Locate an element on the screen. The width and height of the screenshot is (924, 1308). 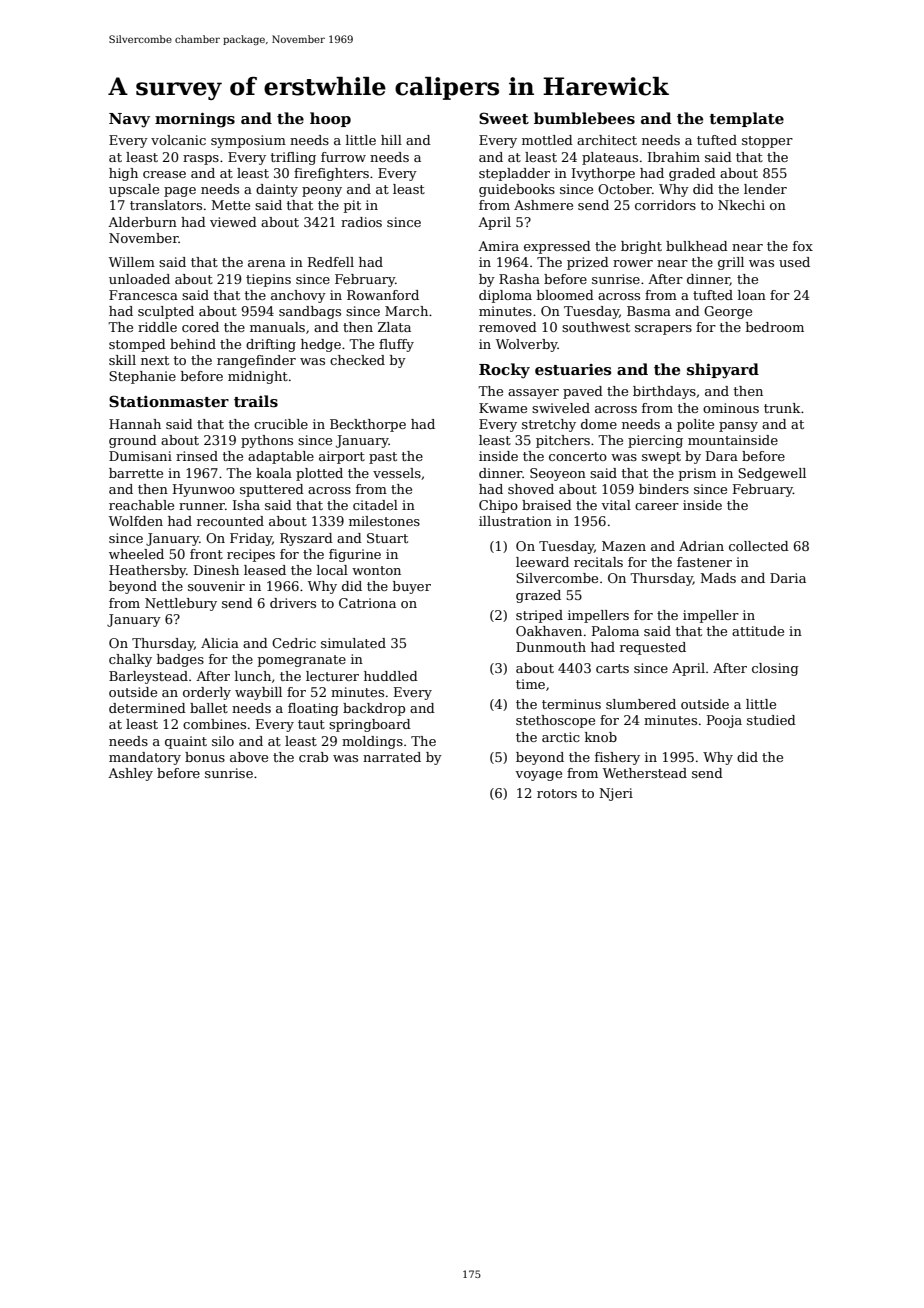
Sweet is located at coordinates (504, 118).
